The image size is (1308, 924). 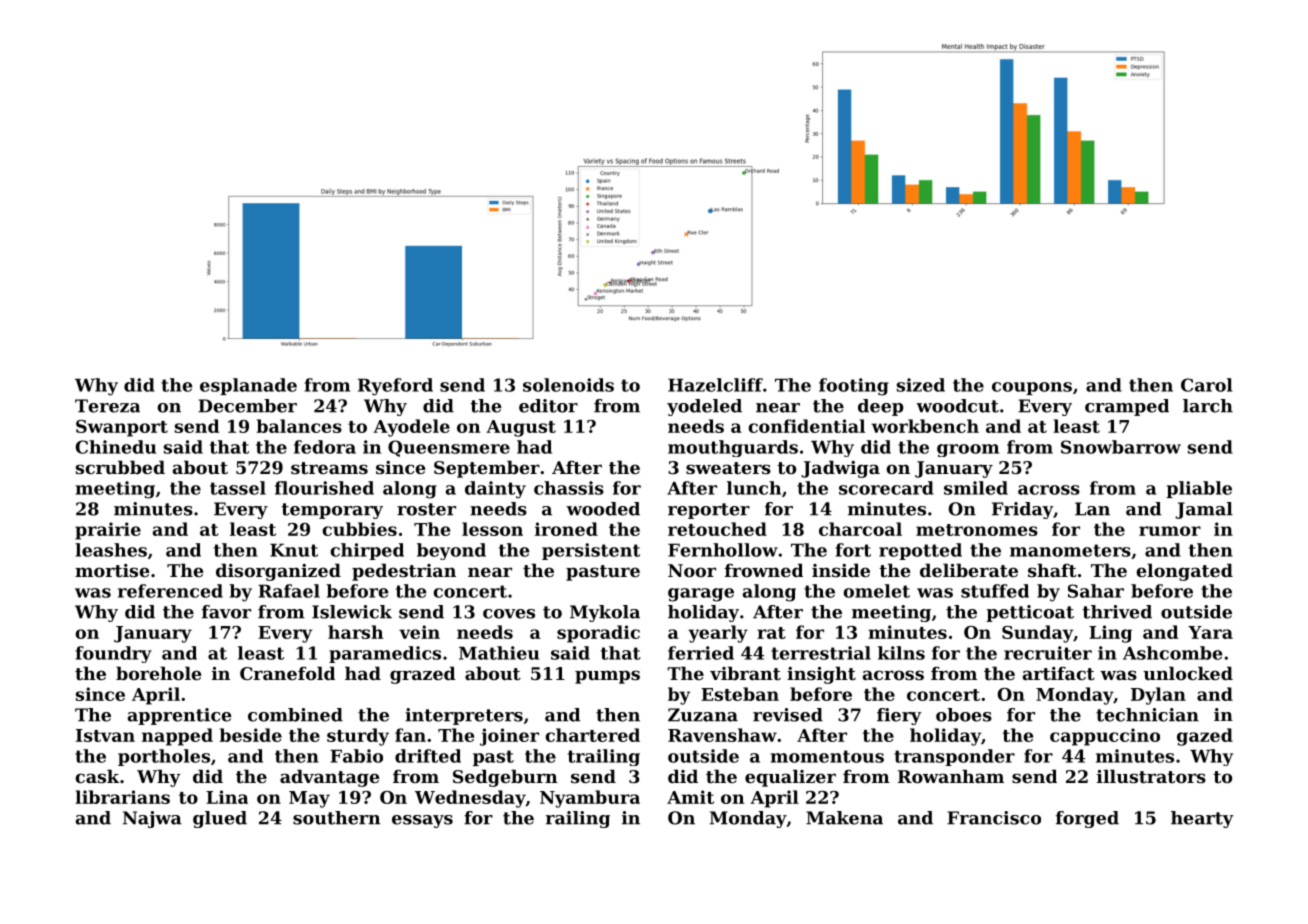 I want to click on Snowbarrow, so click(x=1121, y=447).
